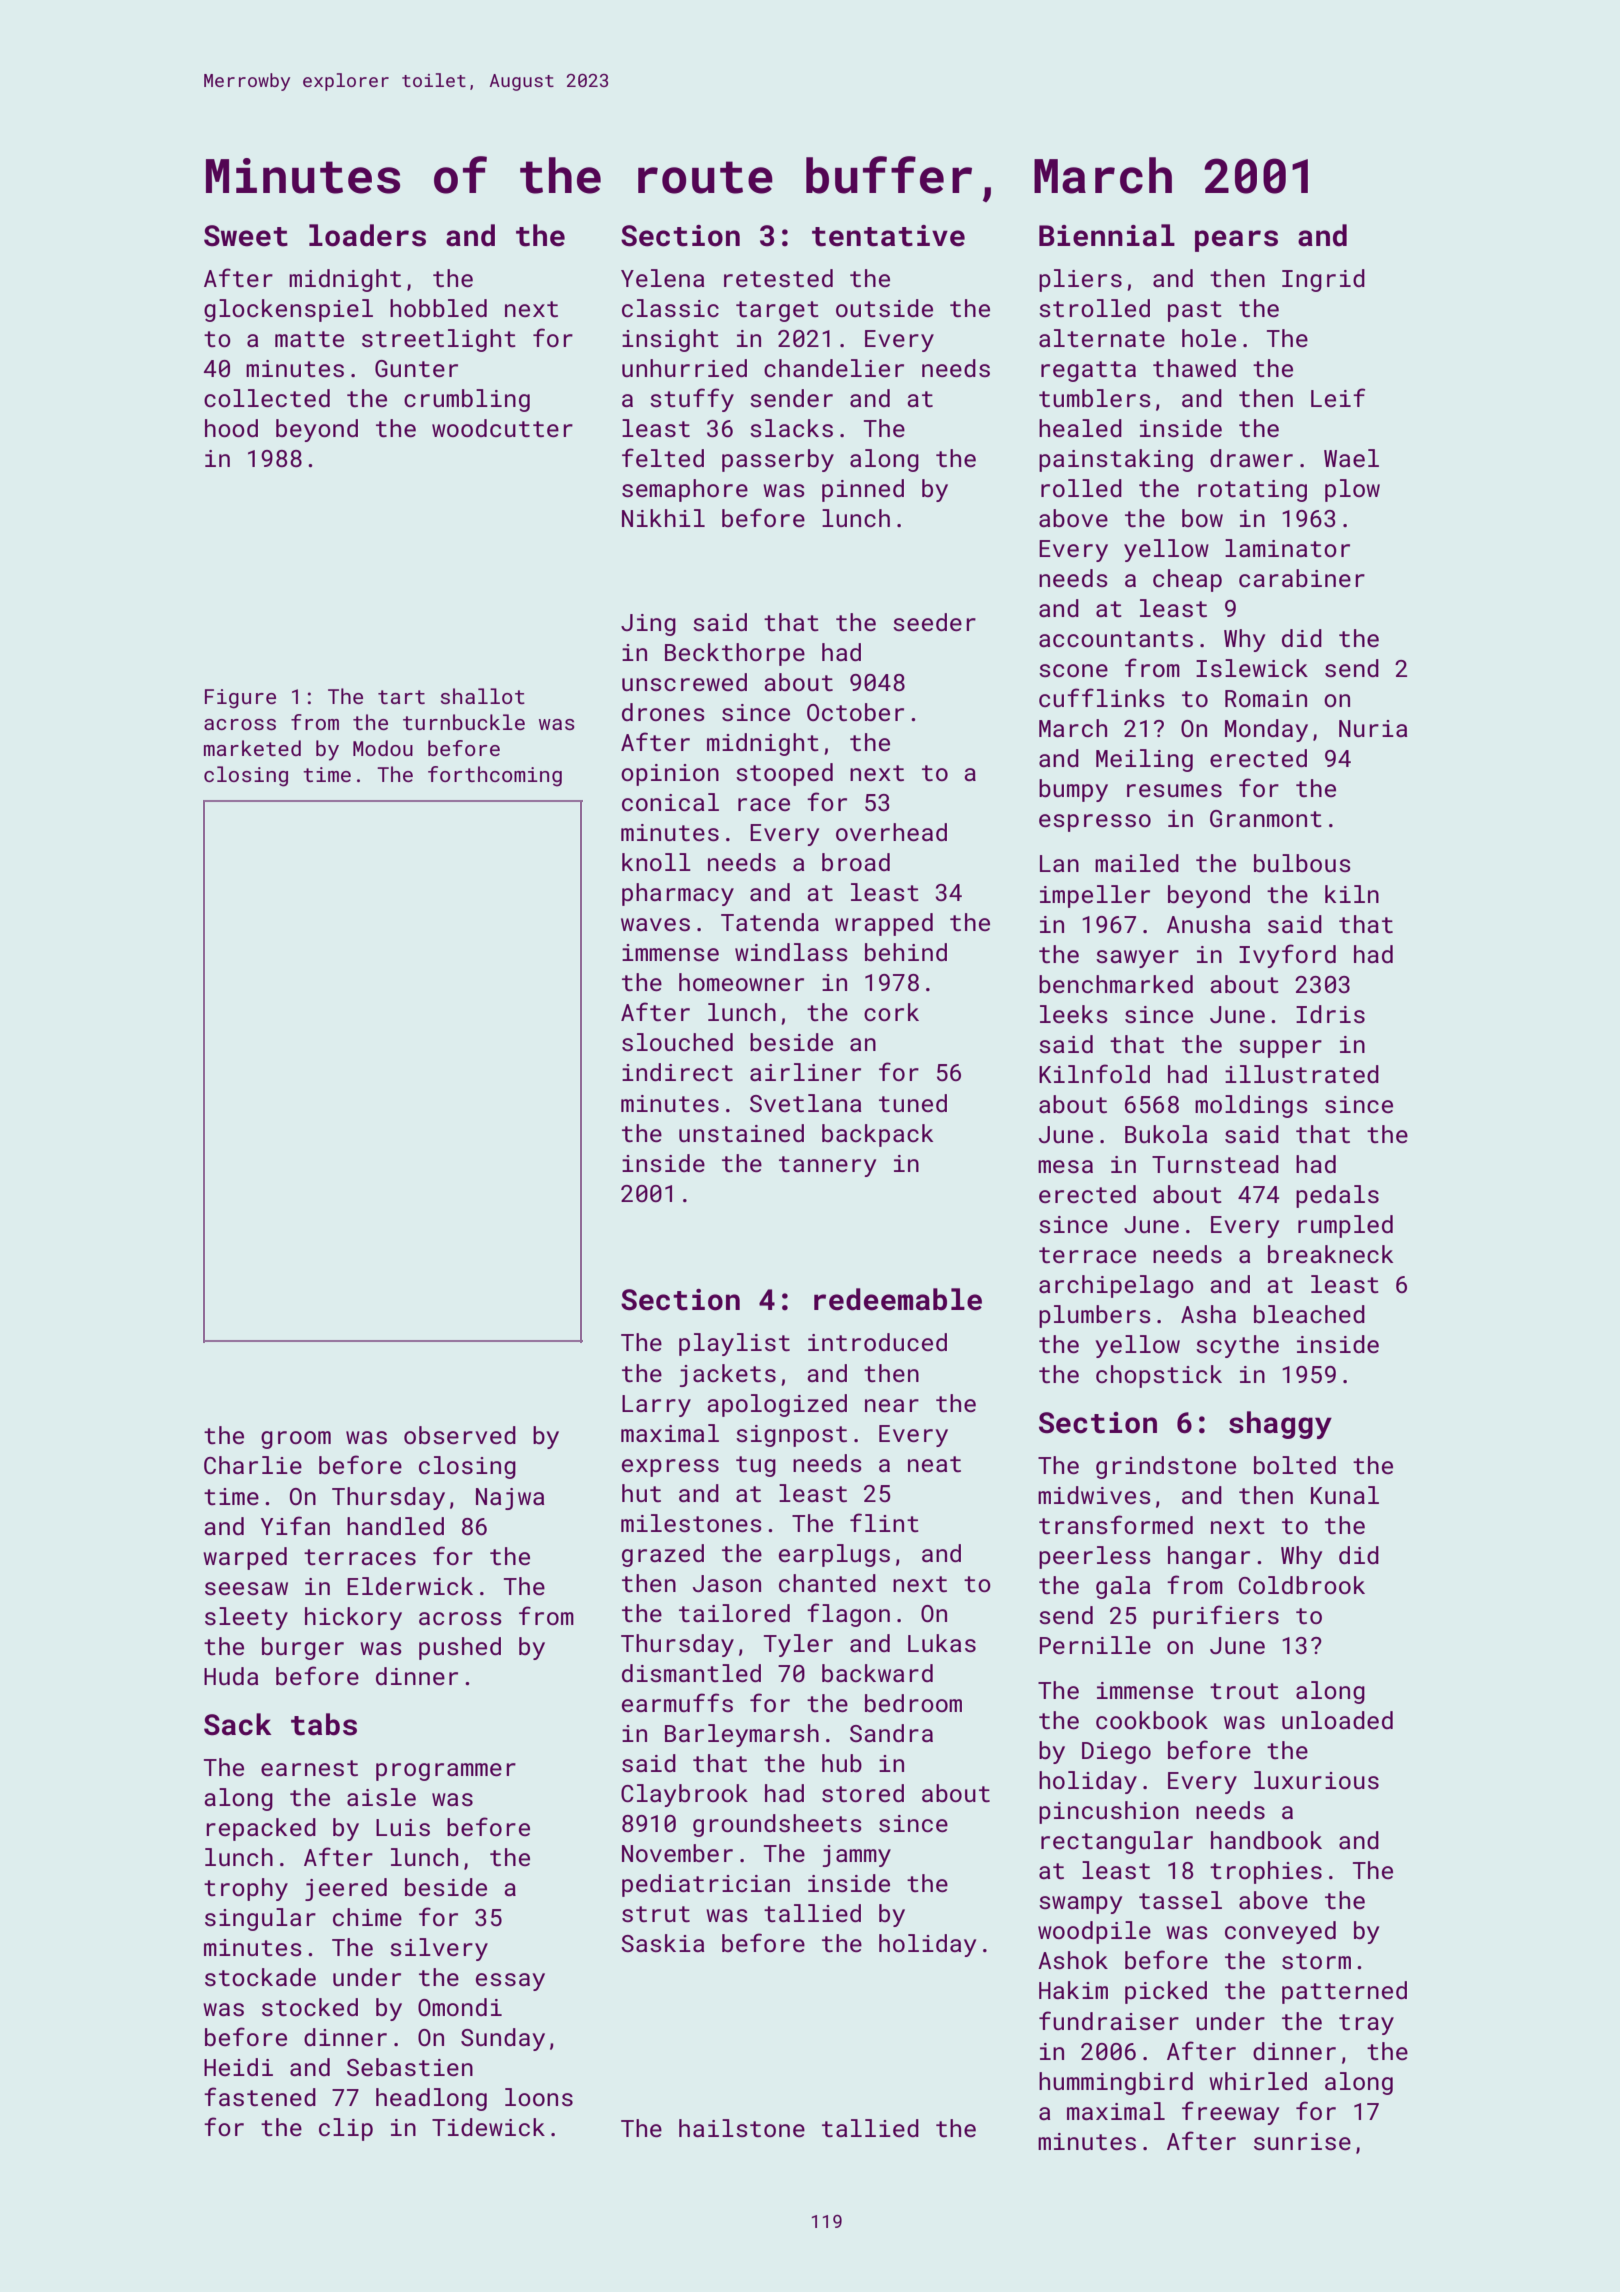 This screenshot has width=1620, height=2292. What do you see at coordinates (1345, 1495) in the screenshot?
I see `Kunal` at bounding box center [1345, 1495].
